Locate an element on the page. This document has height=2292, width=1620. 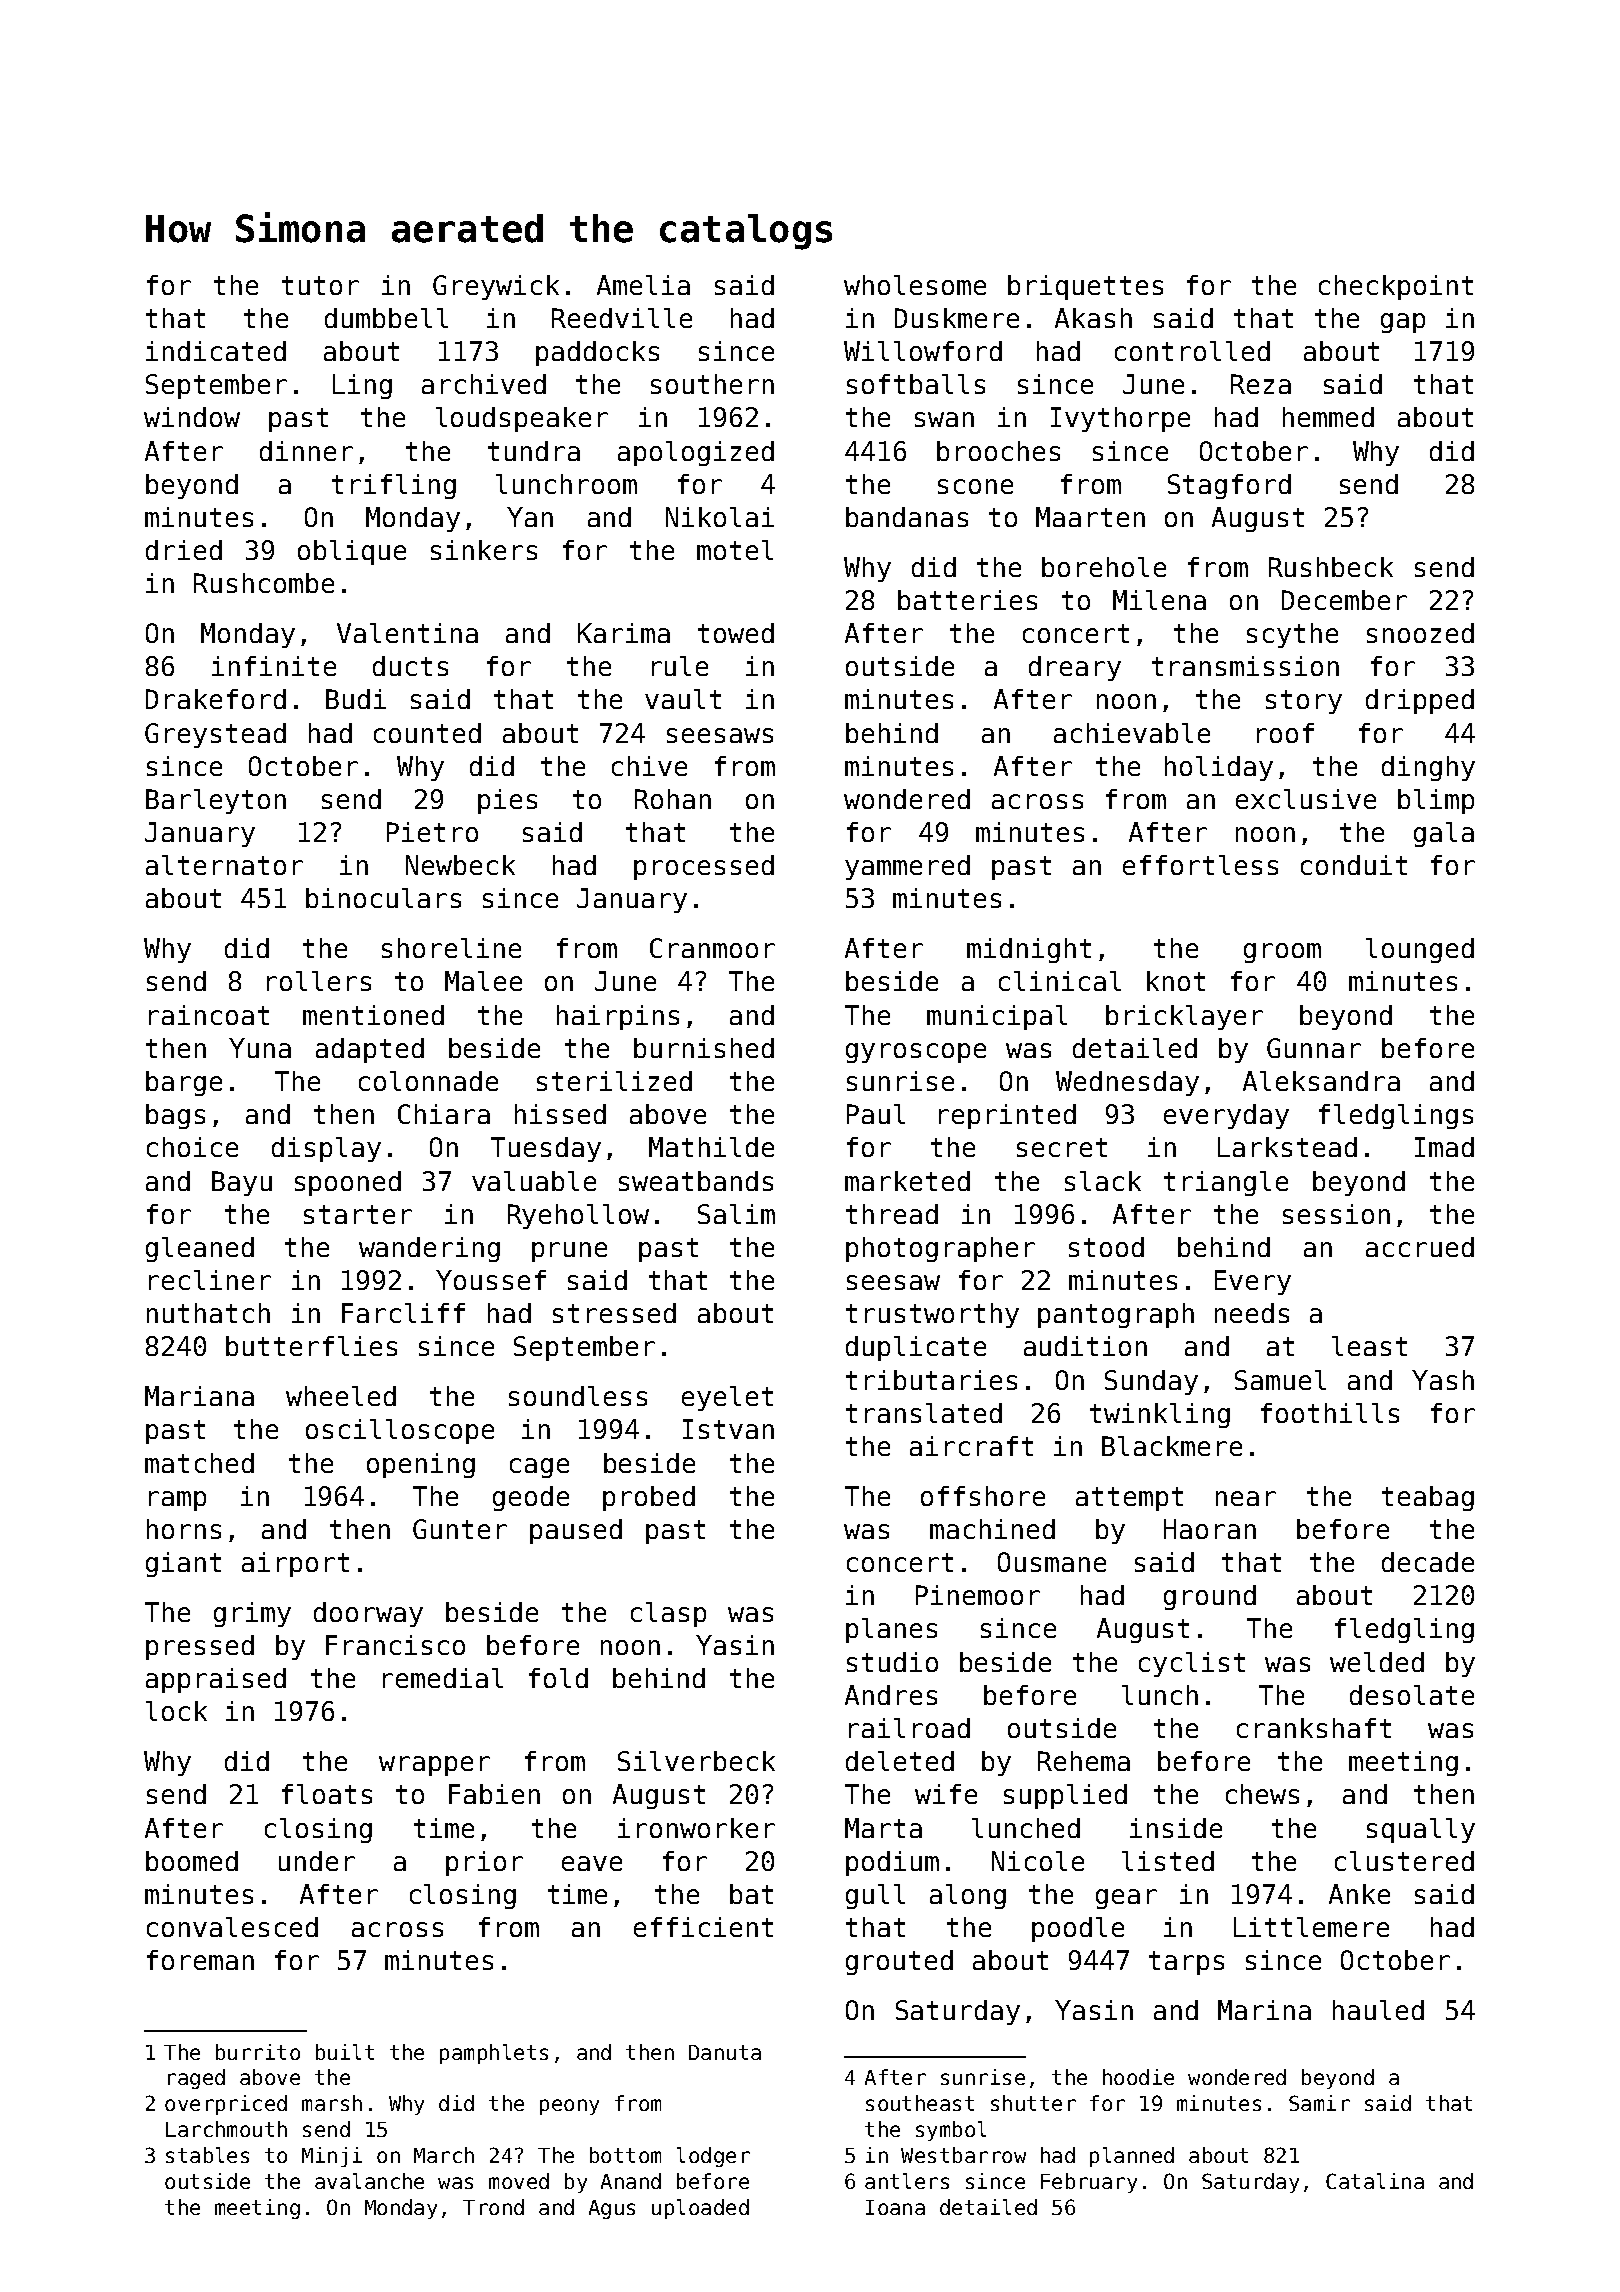
processed is located at coordinates (704, 867).
